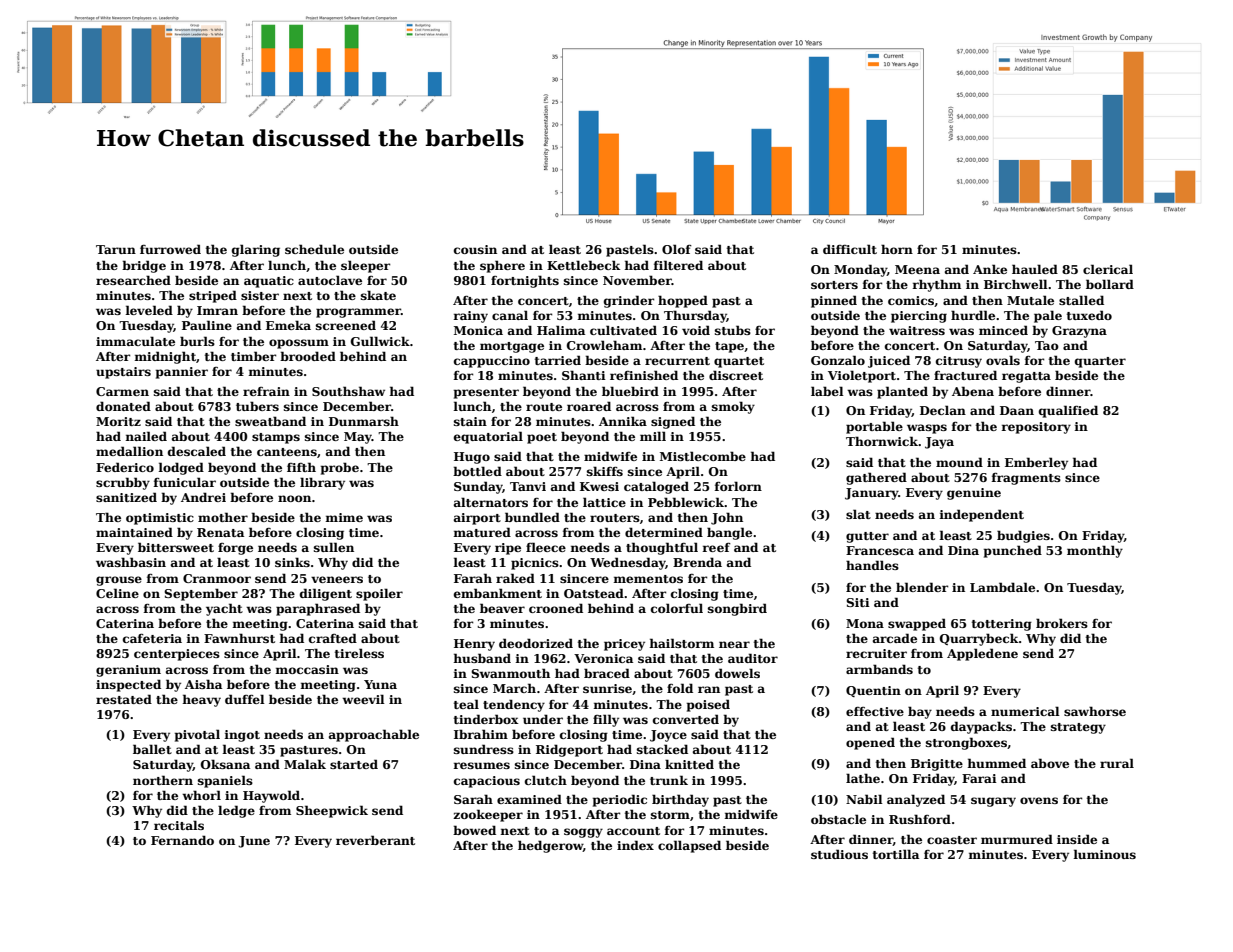  Describe the element at coordinates (118, 421) in the screenshot. I see `Moritz` at that location.
